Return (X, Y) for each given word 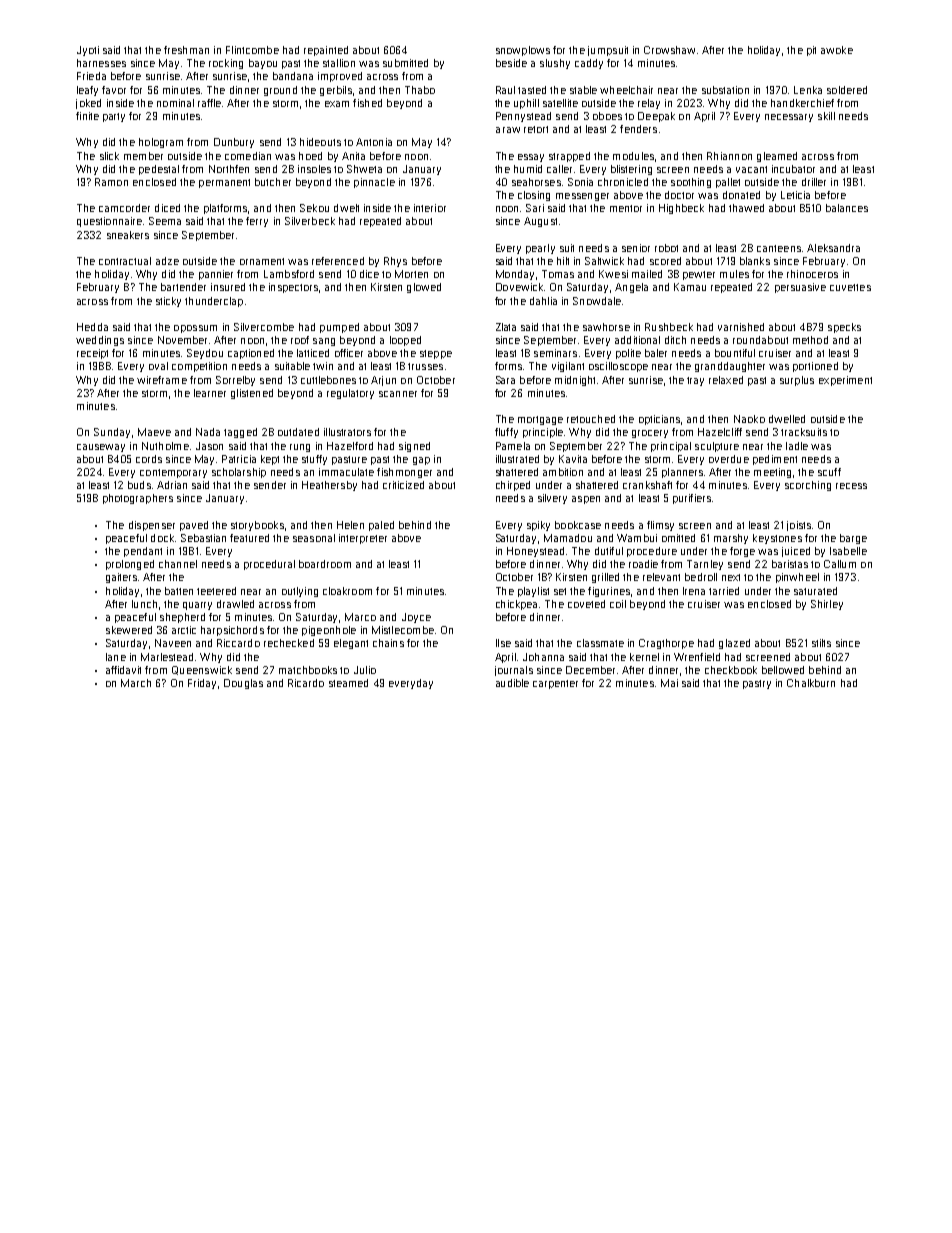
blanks (755, 261)
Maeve (154, 432)
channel (178, 564)
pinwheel (797, 578)
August (540, 222)
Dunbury (234, 143)
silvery (552, 499)
